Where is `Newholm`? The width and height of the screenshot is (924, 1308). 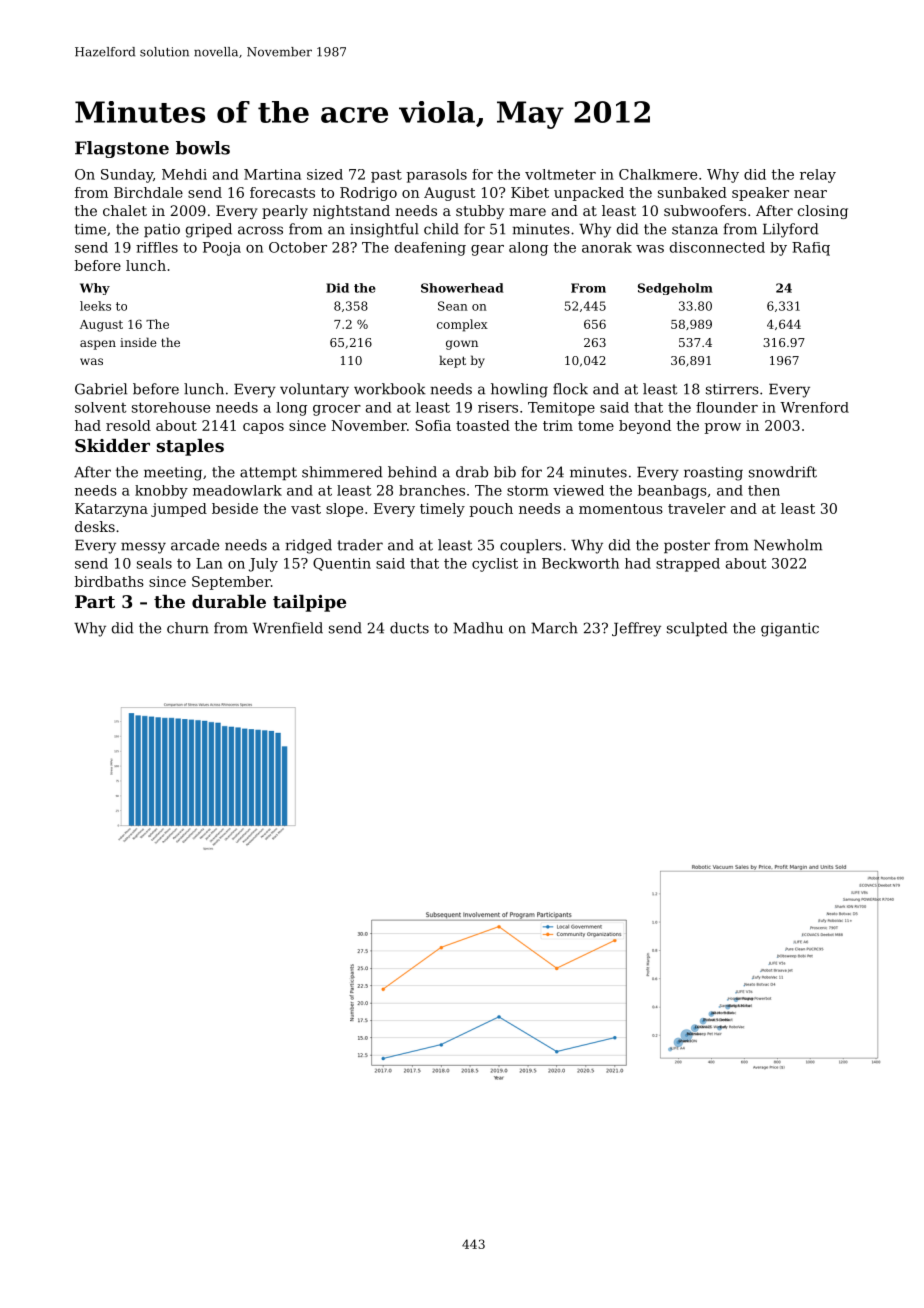
Newholm is located at coordinates (788, 545).
